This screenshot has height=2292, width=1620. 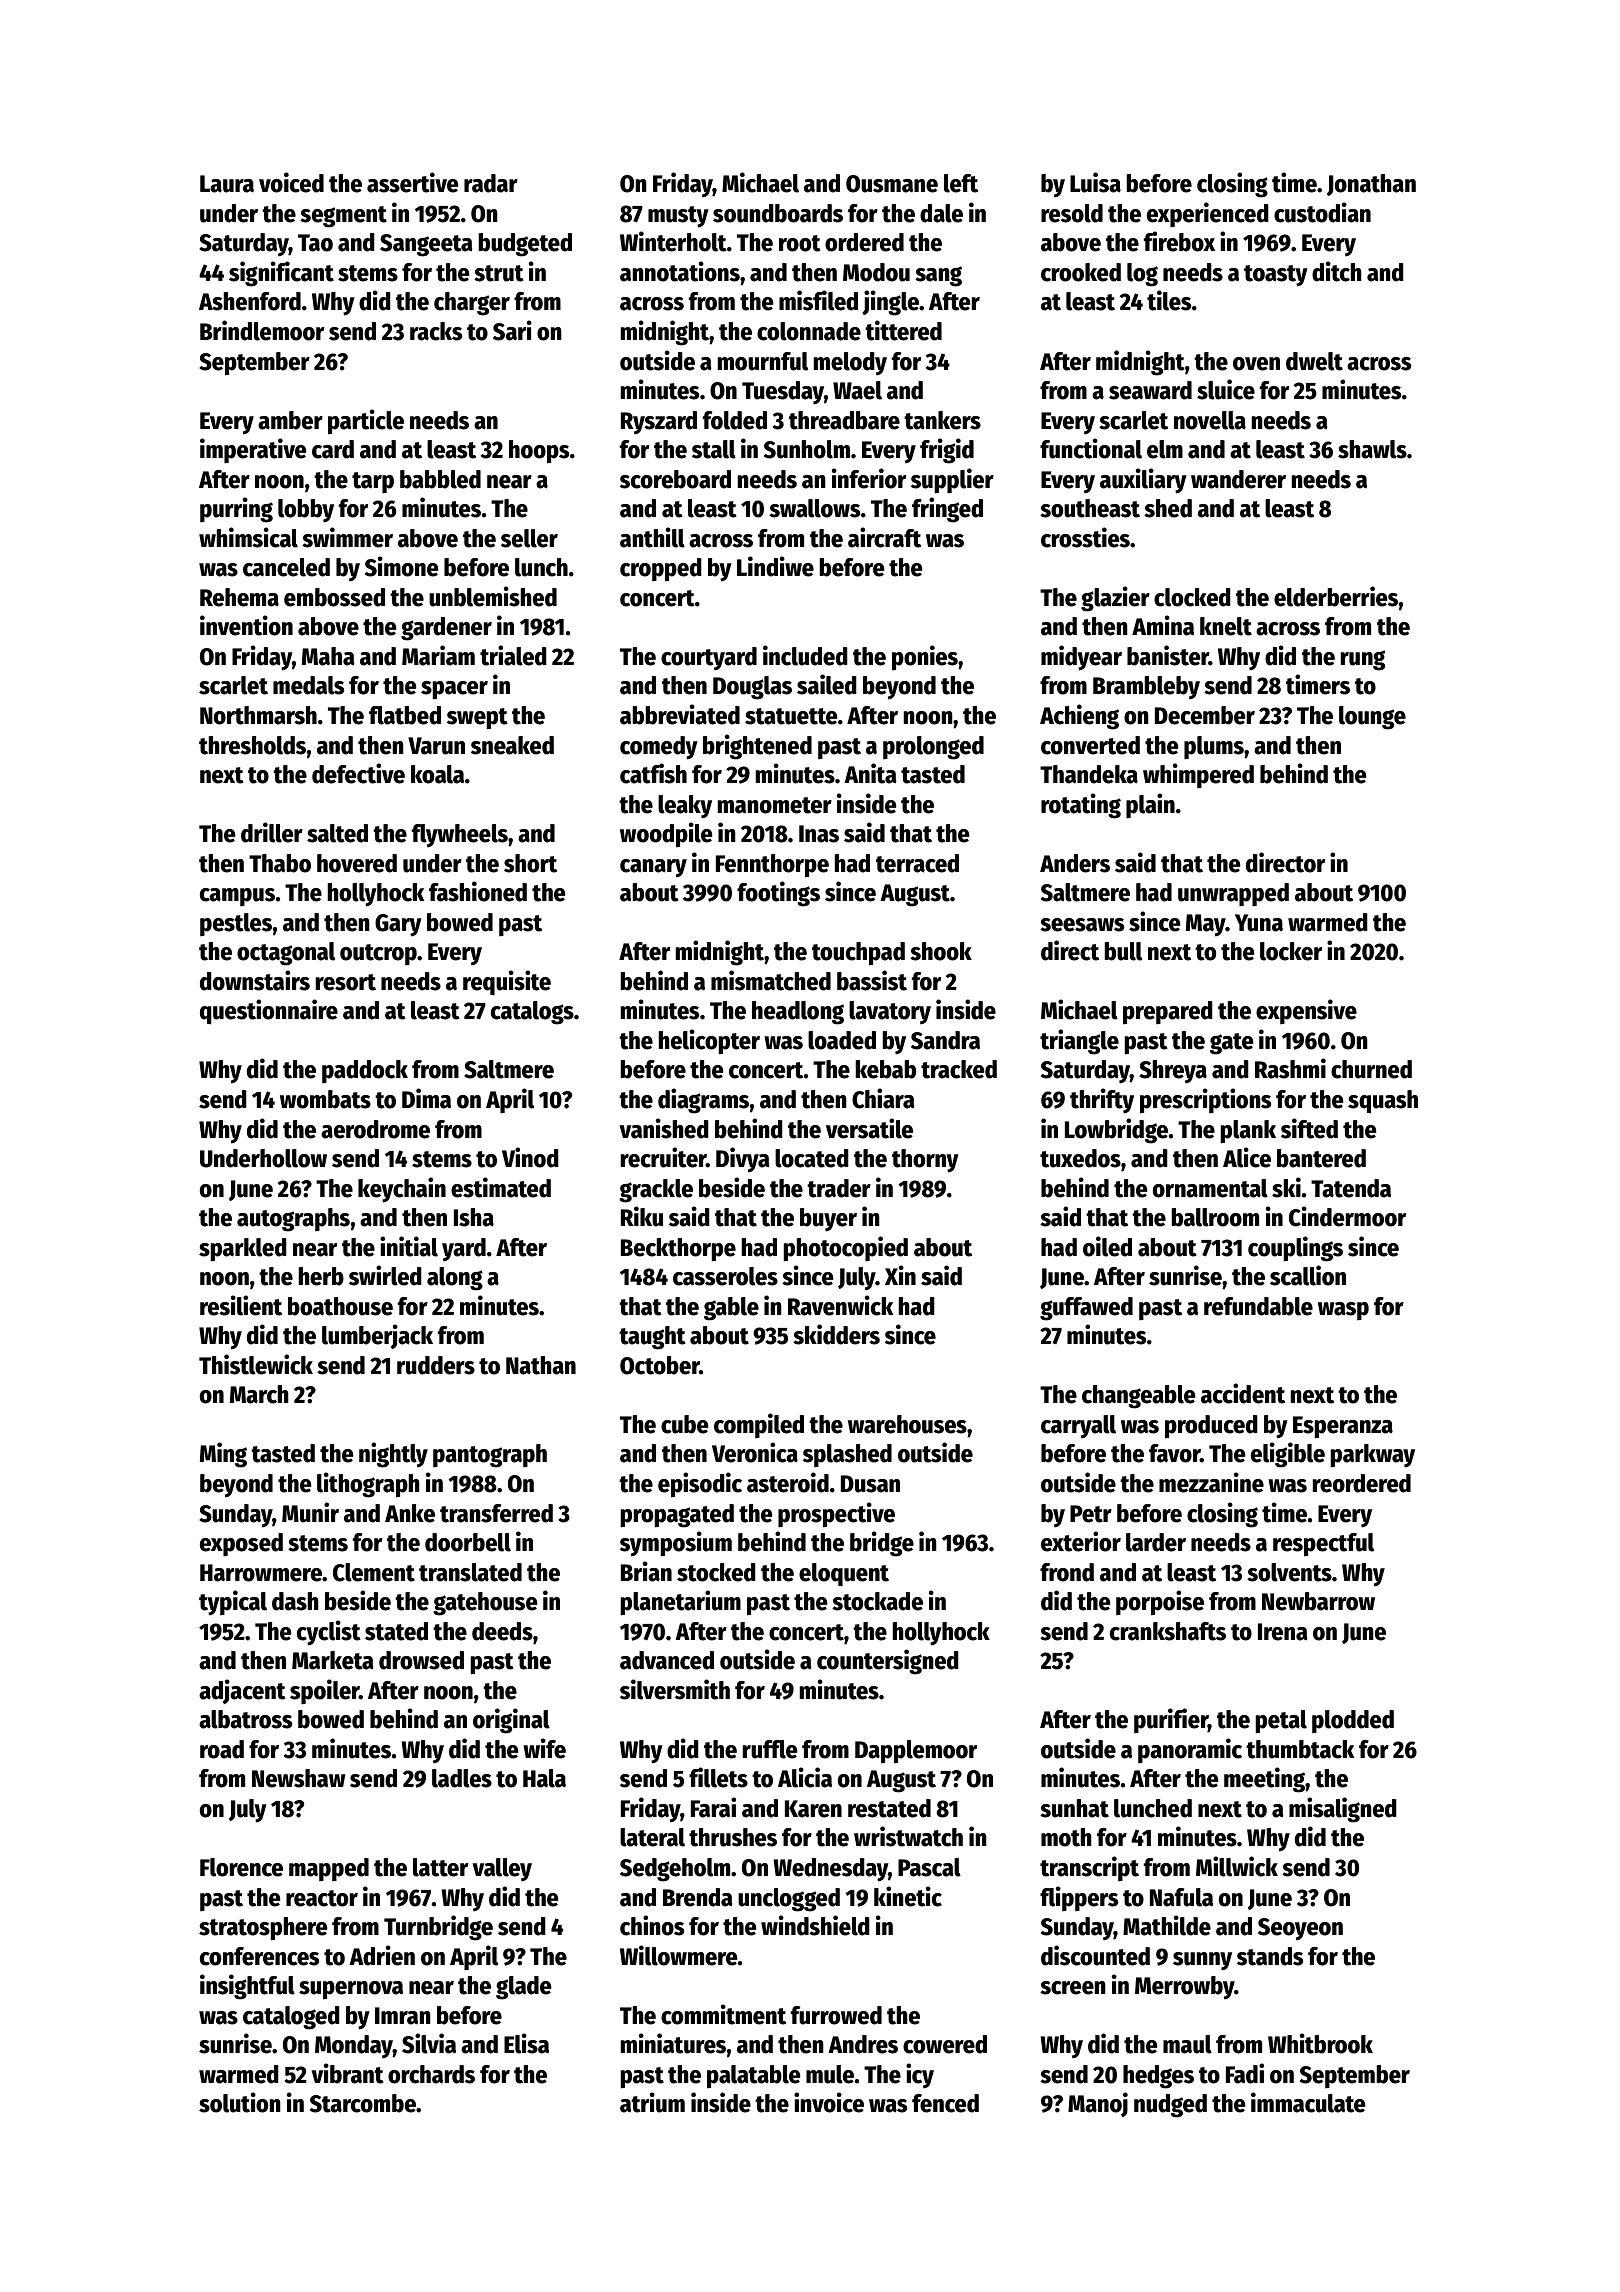 I want to click on warehouses, so click(x=907, y=1424).
